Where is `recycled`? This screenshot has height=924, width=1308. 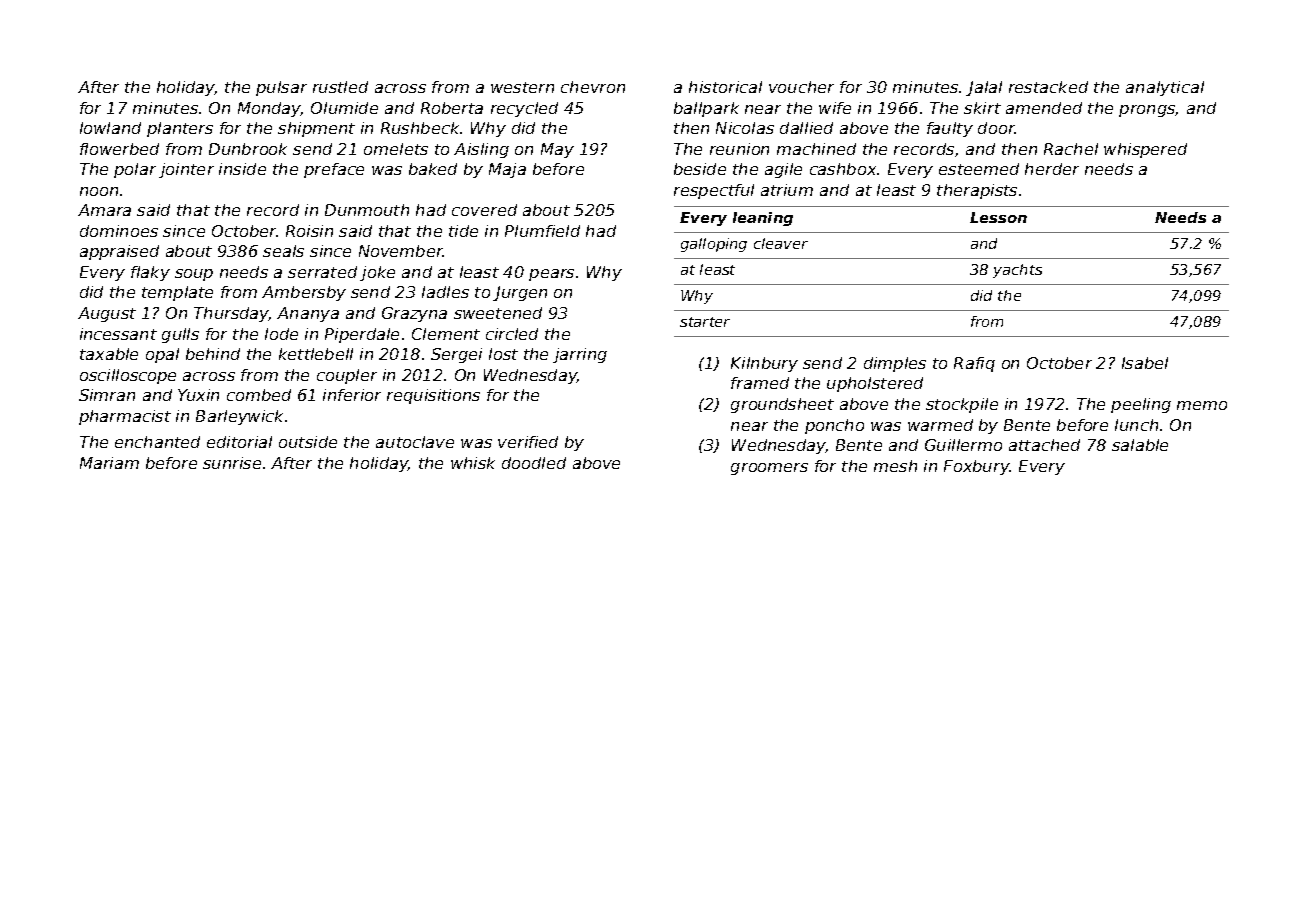
recycled is located at coordinates (524, 109).
